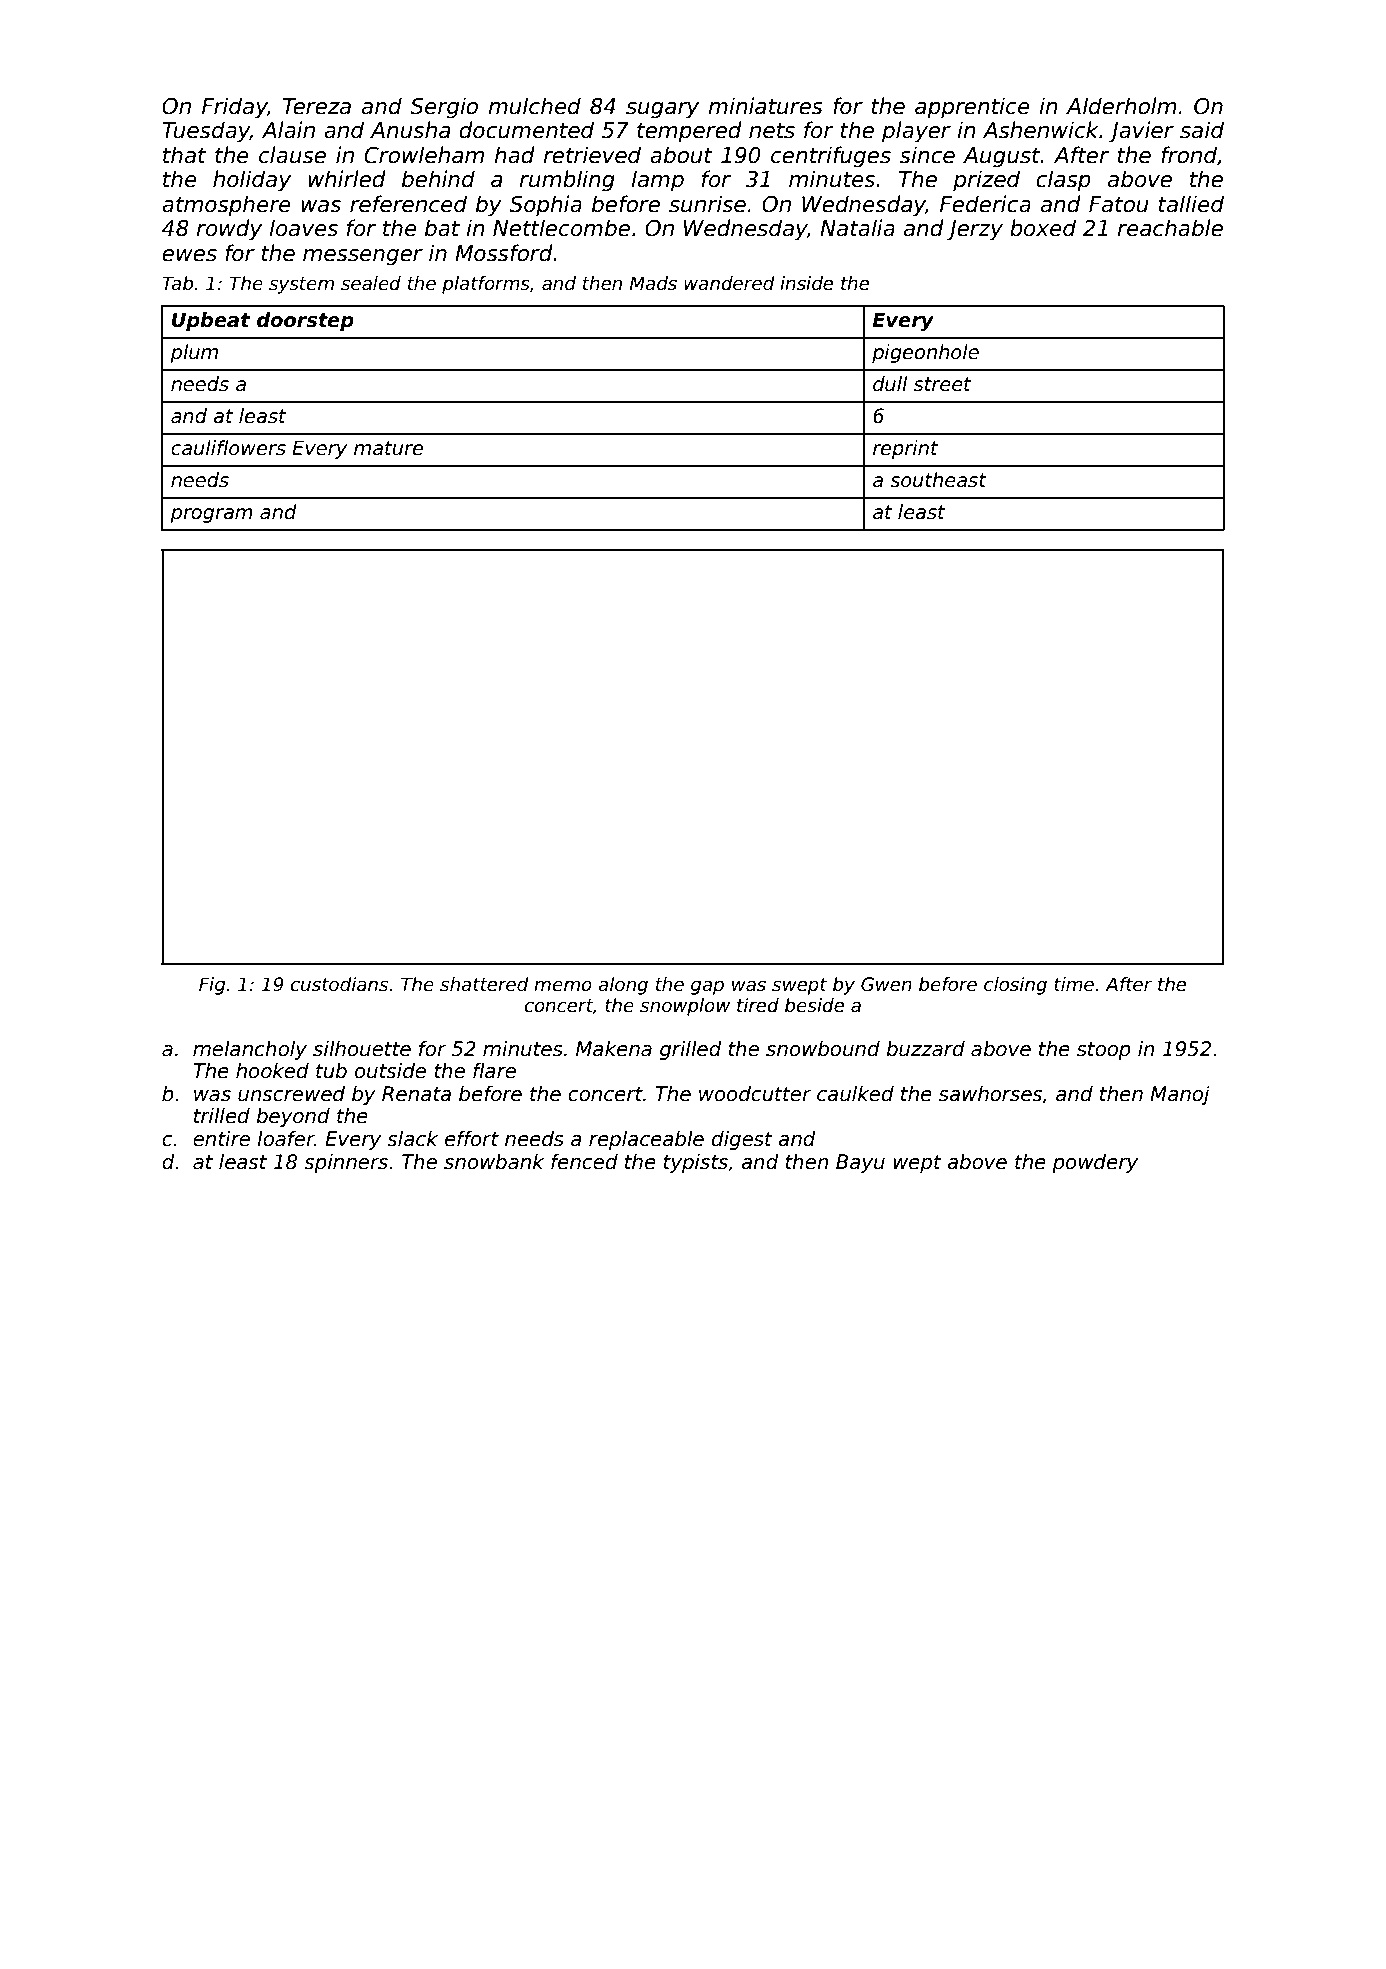 Image resolution: width=1386 pixels, height=1969 pixels. What do you see at coordinates (1191, 204) in the screenshot?
I see `tallied` at bounding box center [1191, 204].
